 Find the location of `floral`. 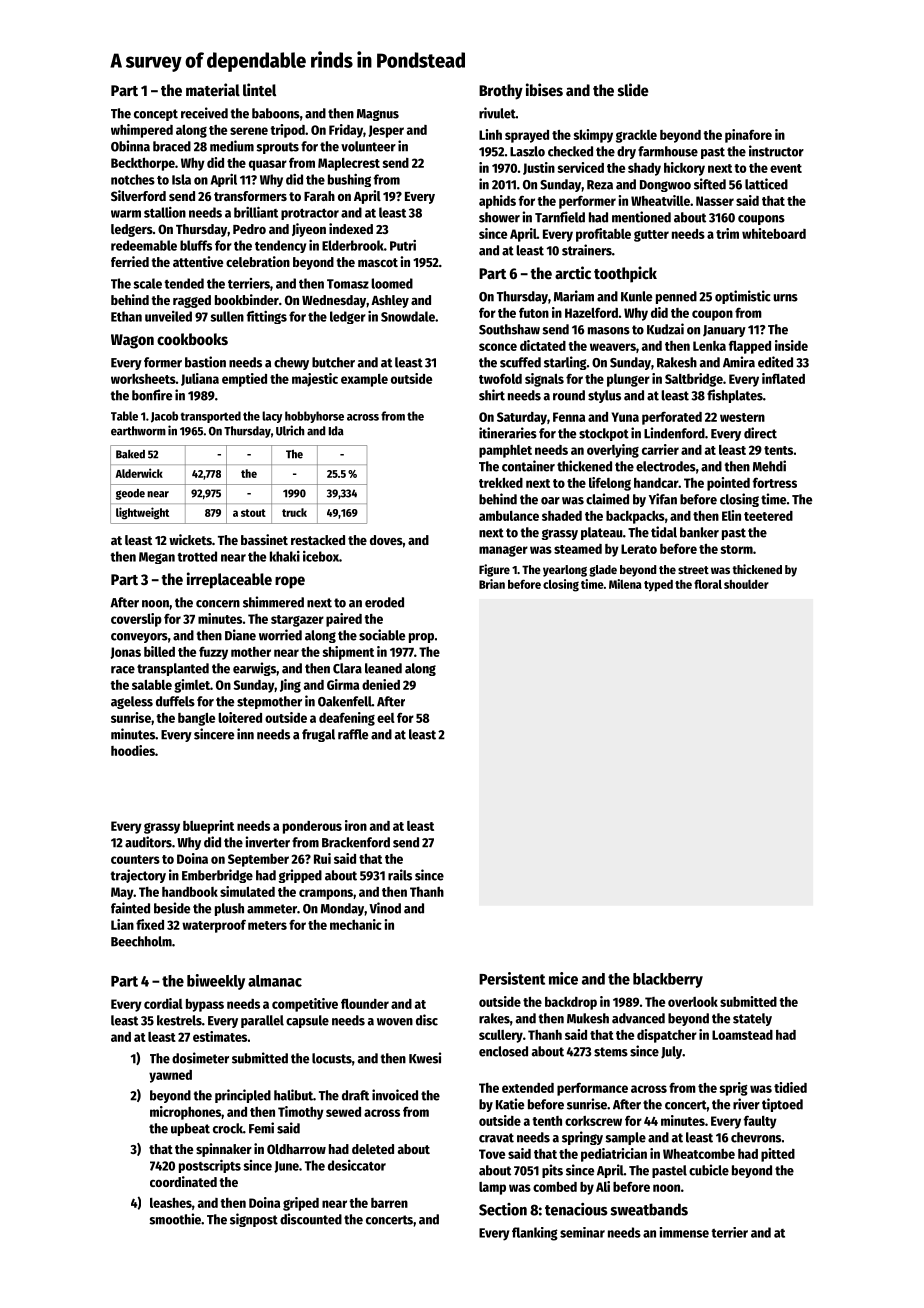

floral is located at coordinates (708, 584).
